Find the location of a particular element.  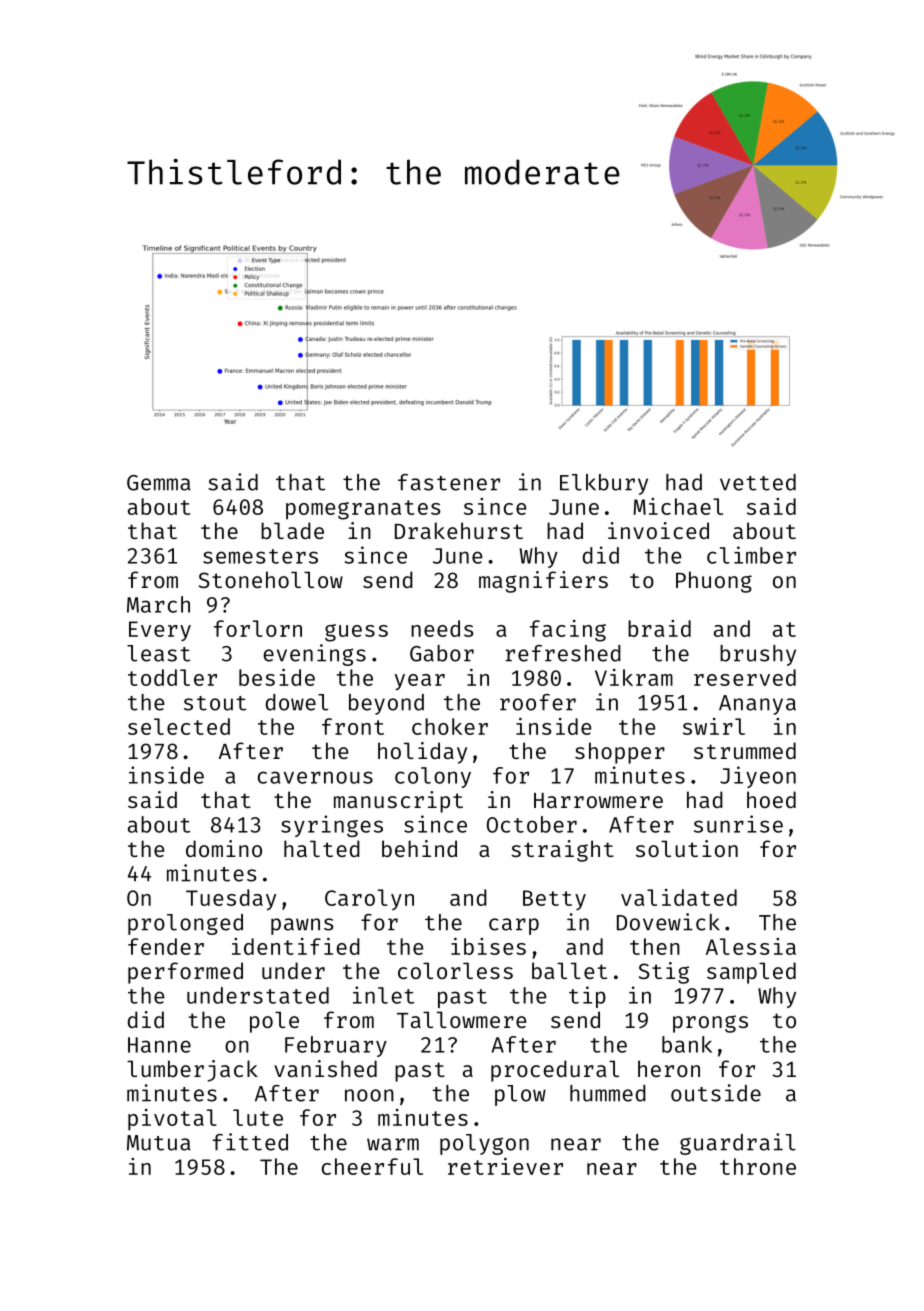

fastener is located at coordinates (449, 482).
